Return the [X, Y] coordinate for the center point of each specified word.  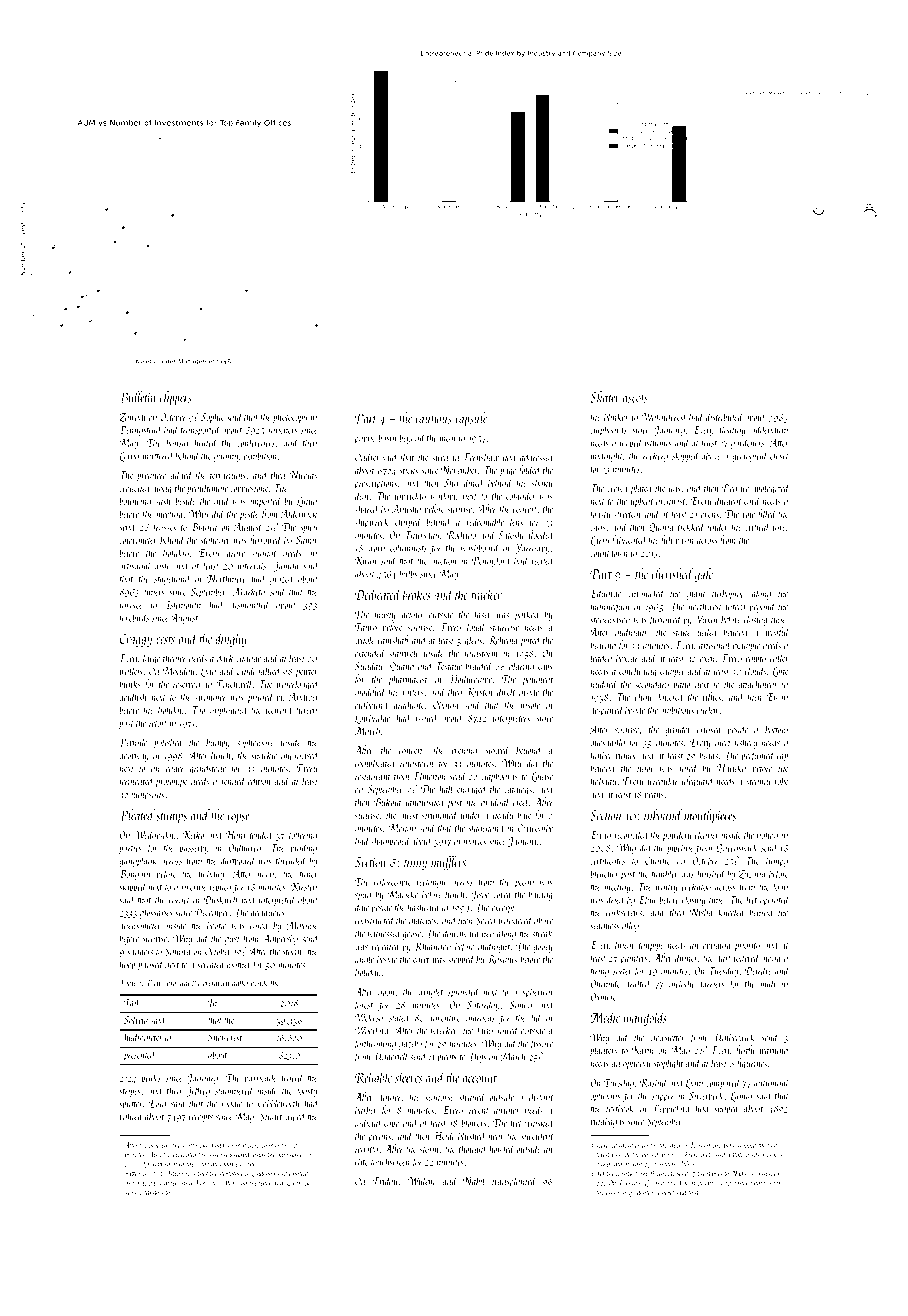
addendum [770, 429]
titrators [153, 1193]
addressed [537, 457]
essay [612, 1194]
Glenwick [298, 1183]
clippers [176, 398]
